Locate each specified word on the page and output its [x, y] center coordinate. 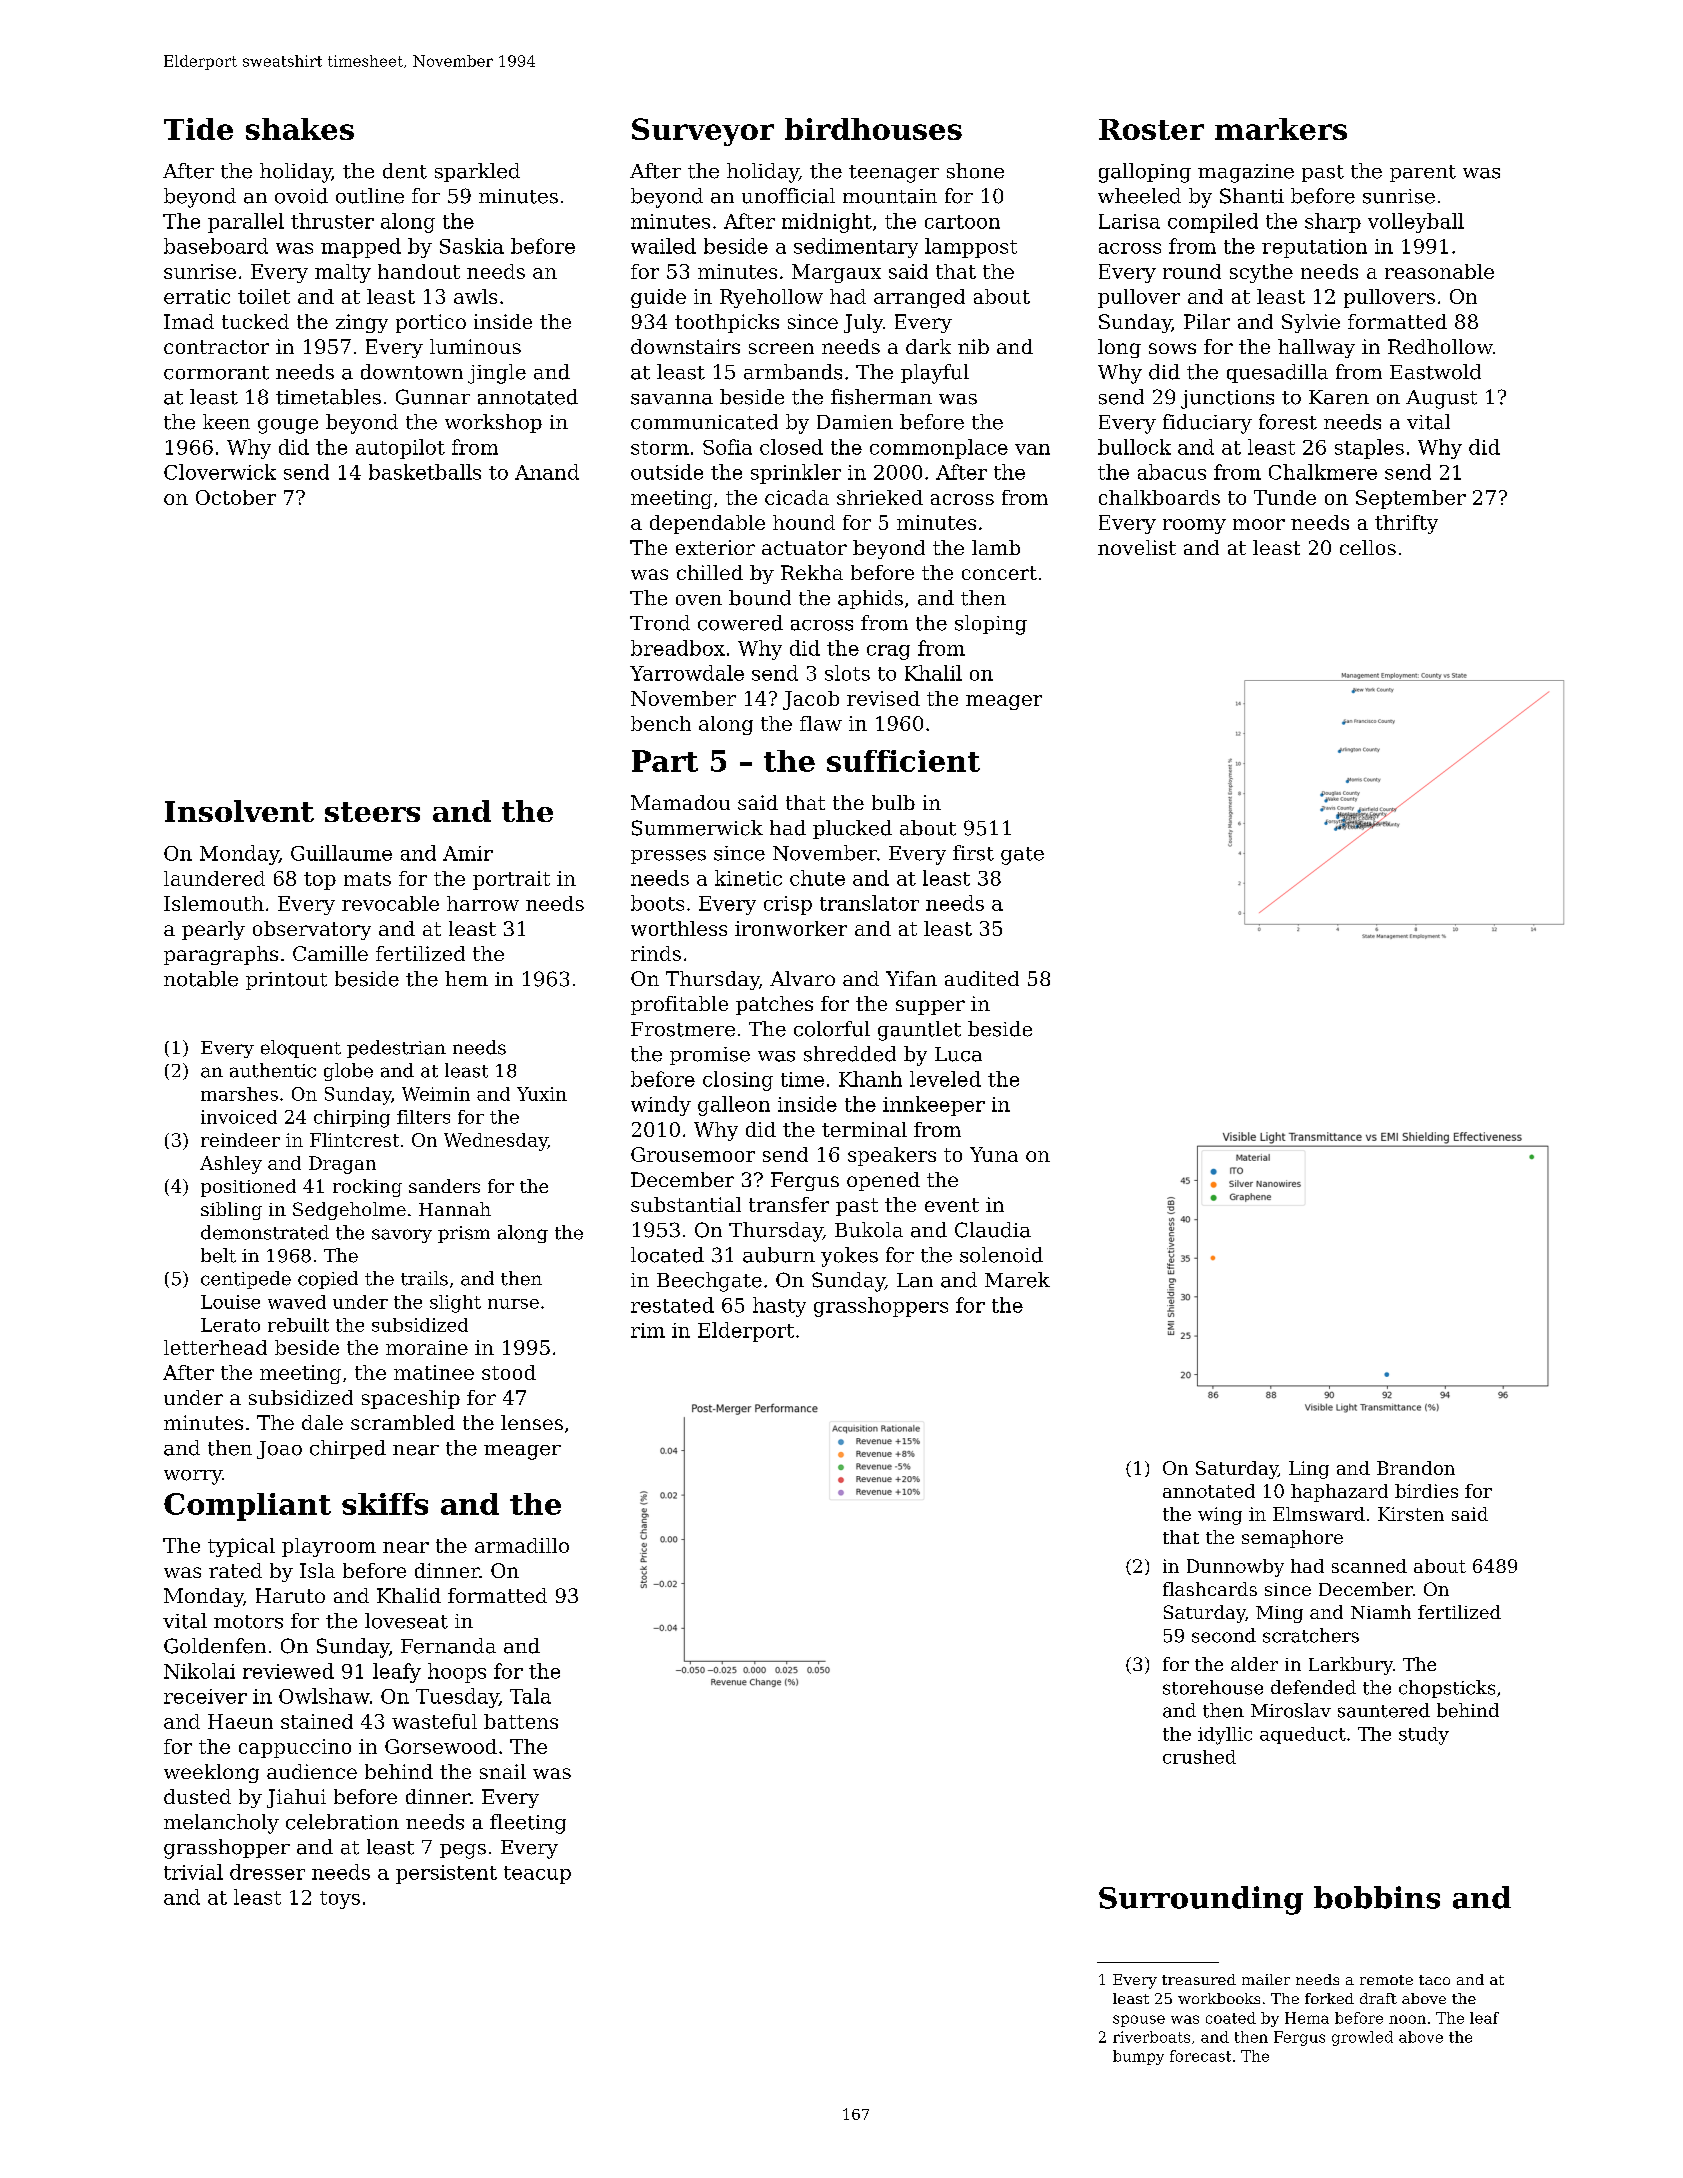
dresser [267, 1872]
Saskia [472, 246]
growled [1362, 2038]
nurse [513, 1304]
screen [781, 348]
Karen [1339, 397]
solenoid [1001, 1255]
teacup [537, 1875]
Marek [1017, 1280]
